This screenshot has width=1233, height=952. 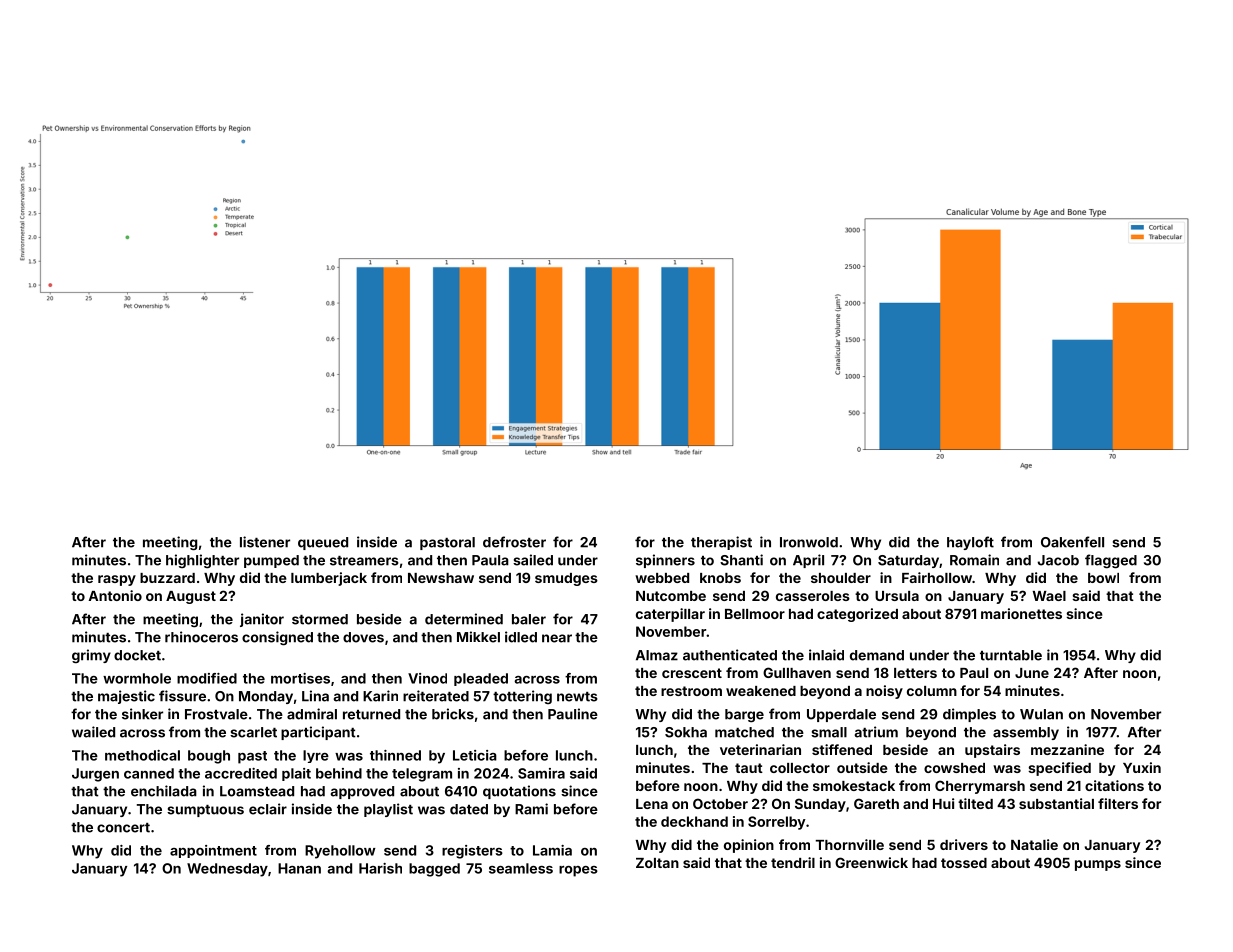 I want to click on Wael, so click(x=1049, y=596).
